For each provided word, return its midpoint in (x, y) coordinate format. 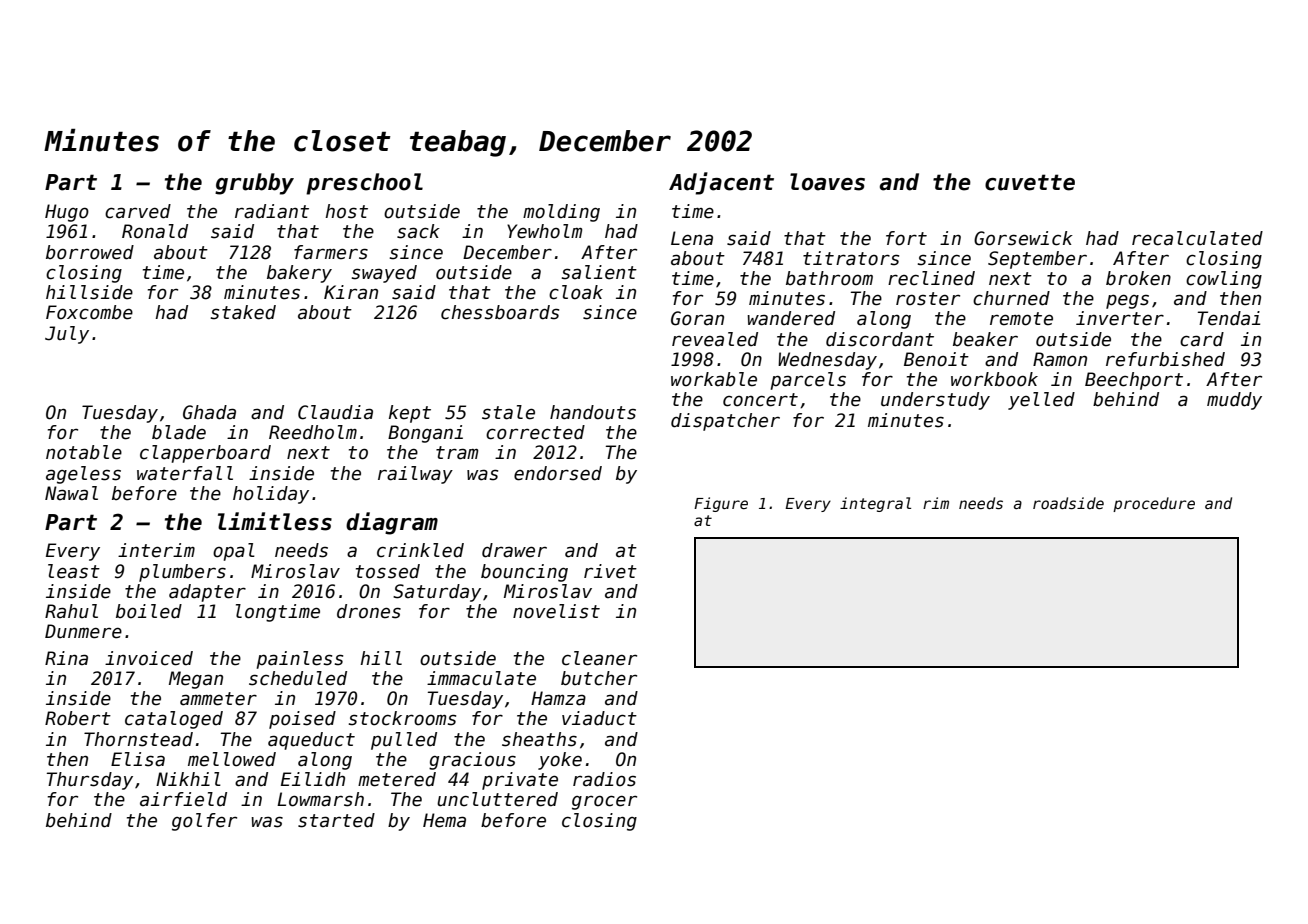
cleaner (599, 658)
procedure (1154, 504)
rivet (610, 571)
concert (760, 400)
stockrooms (402, 718)
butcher (599, 678)
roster (928, 299)
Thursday (90, 781)
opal (234, 552)
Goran (697, 318)
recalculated (1197, 238)
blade (179, 432)
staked (243, 312)
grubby (254, 184)
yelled (1041, 401)
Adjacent (721, 183)
